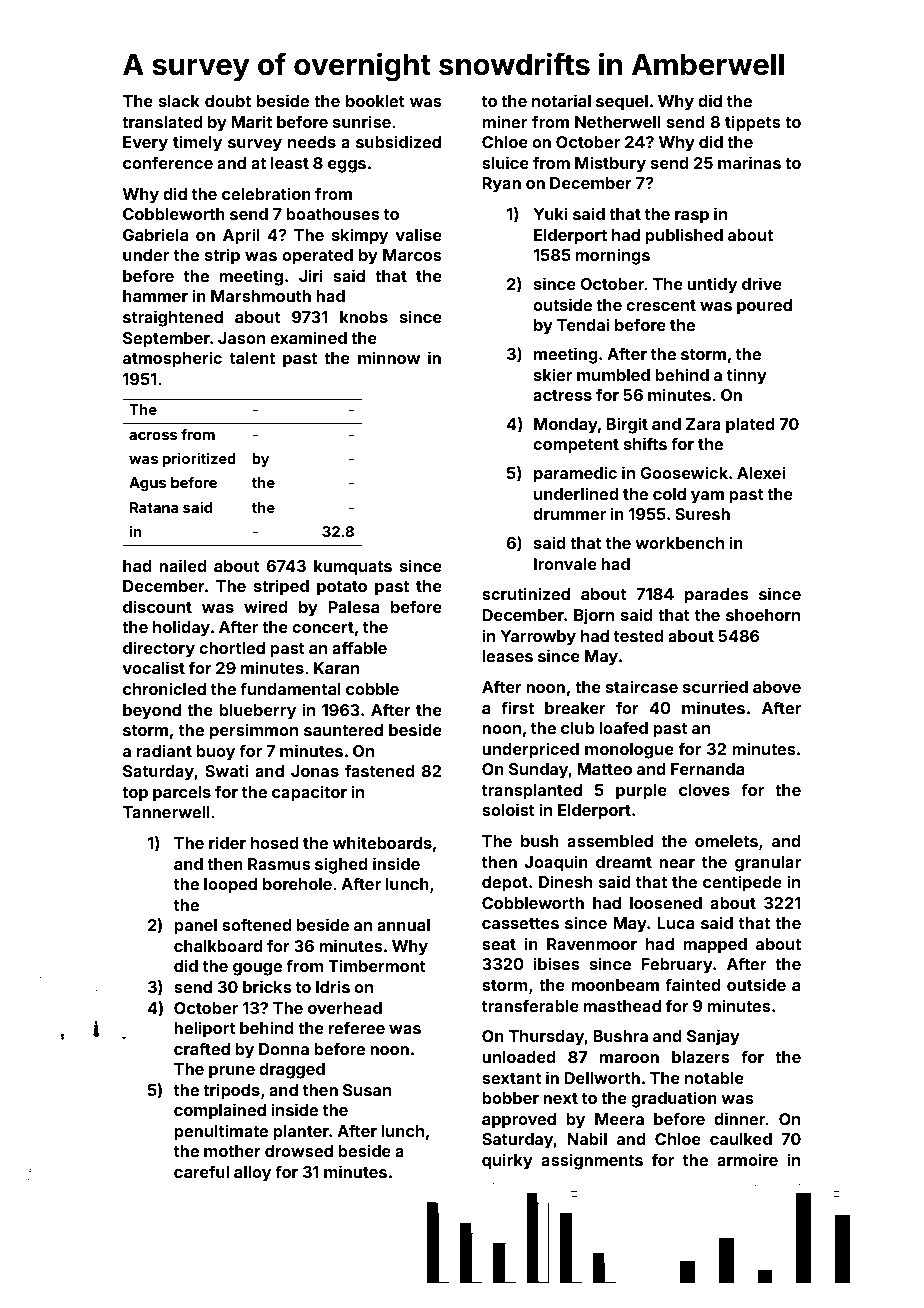 The width and height of the document is (924, 1308). Describe the element at coordinates (553, 374) in the document. I see `skier` at that location.
